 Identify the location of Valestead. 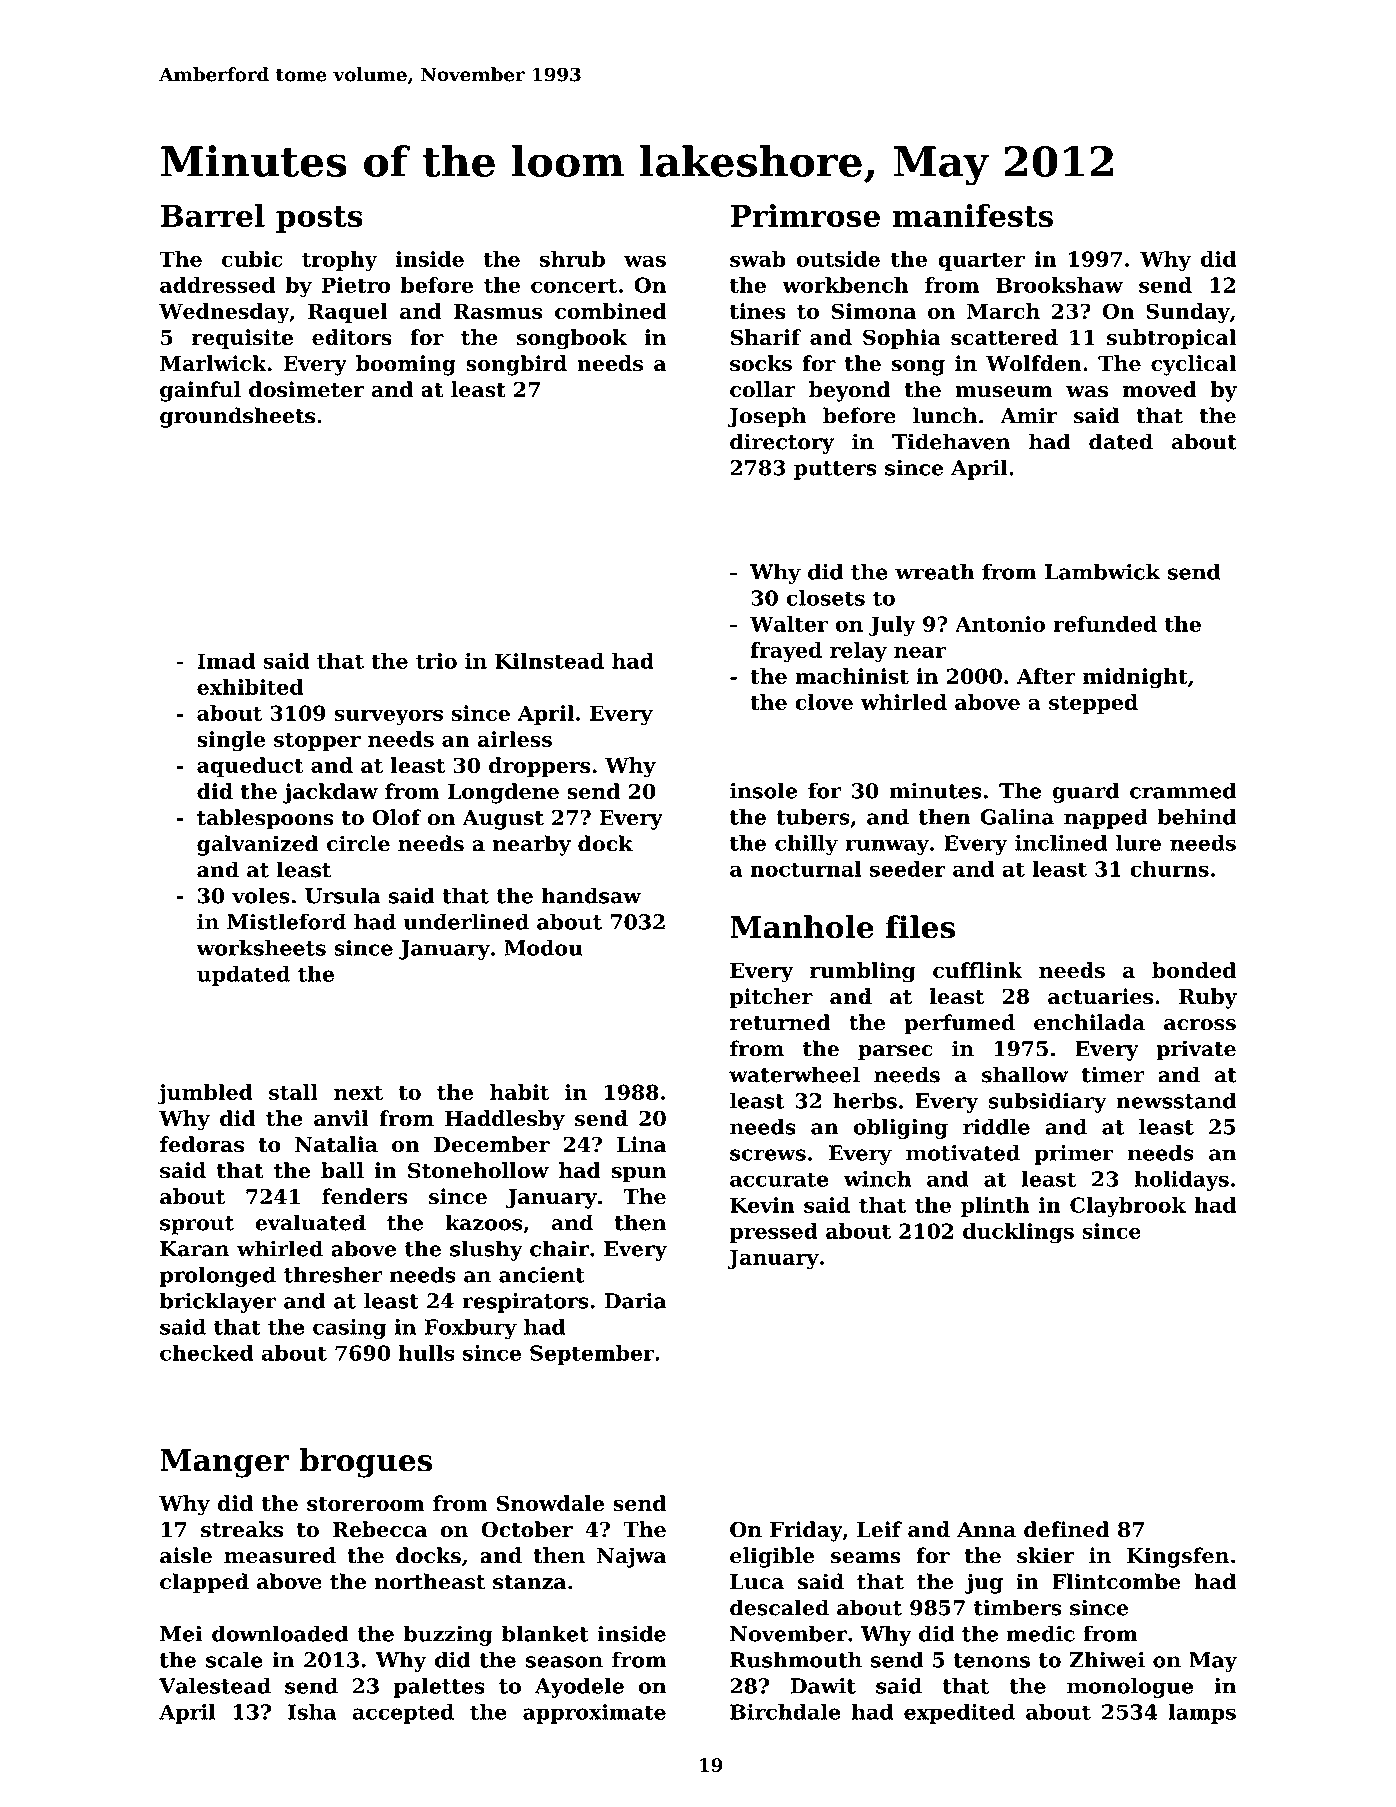
(215, 1686).
